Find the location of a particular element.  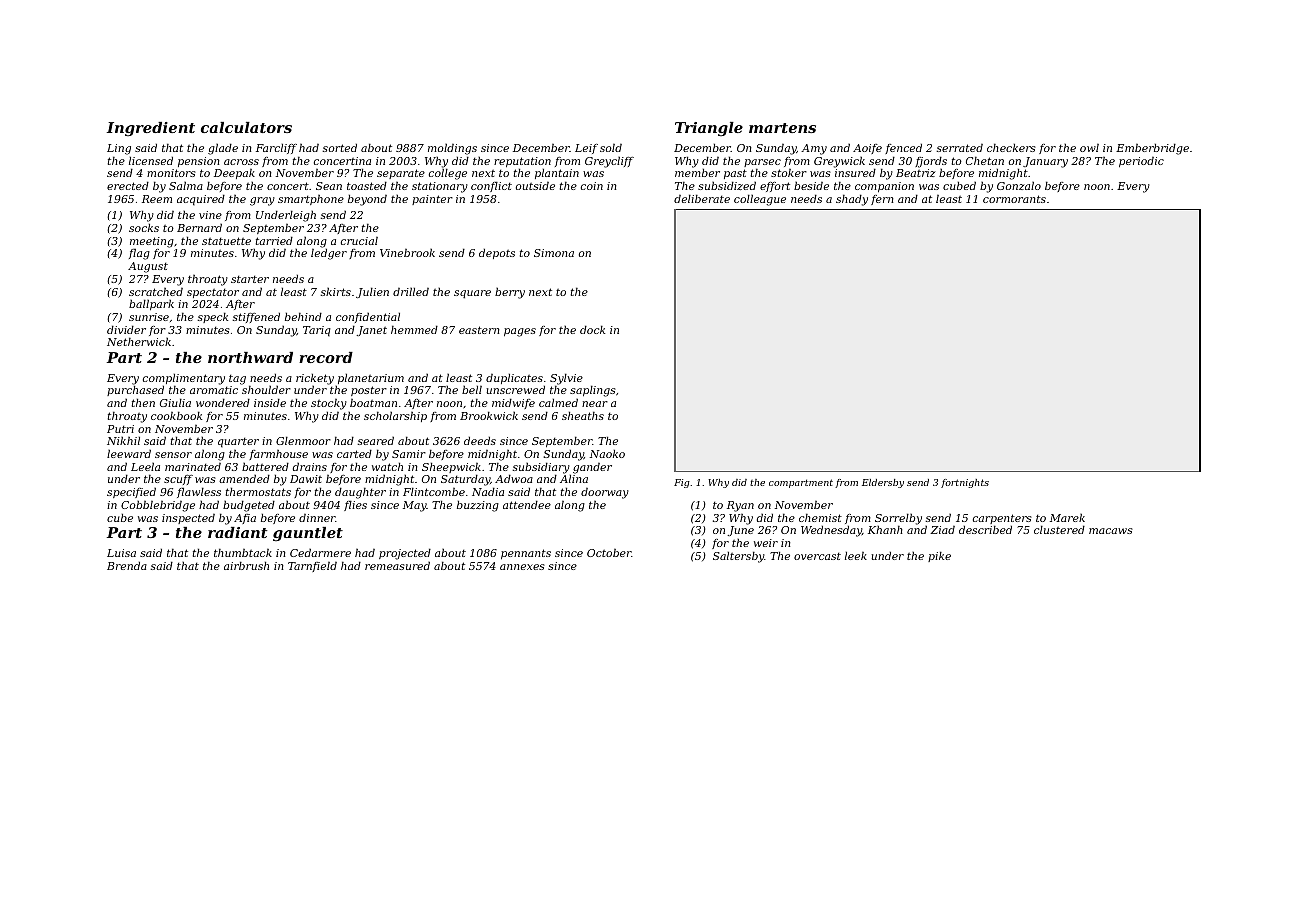

Brenda is located at coordinates (127, 565).
